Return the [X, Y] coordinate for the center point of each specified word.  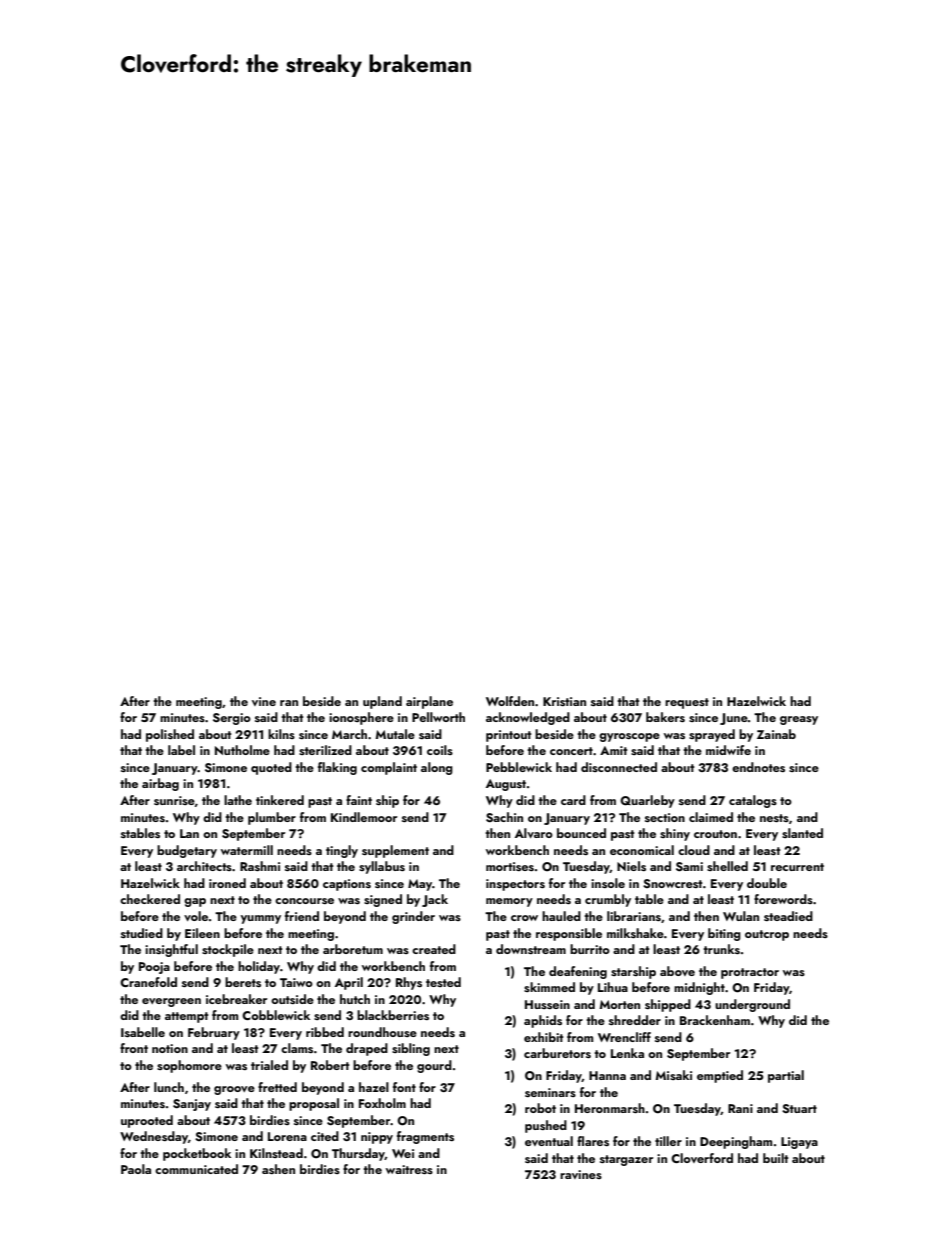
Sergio [232, 719]
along [437, 768]
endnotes [758, 767]
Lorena [287, 1136]
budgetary [187, 851]
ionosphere [361, 718]
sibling [411, 1049]
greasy [799, 720]
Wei [403, 1153]
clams [297, 1048]
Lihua [613, 987]
